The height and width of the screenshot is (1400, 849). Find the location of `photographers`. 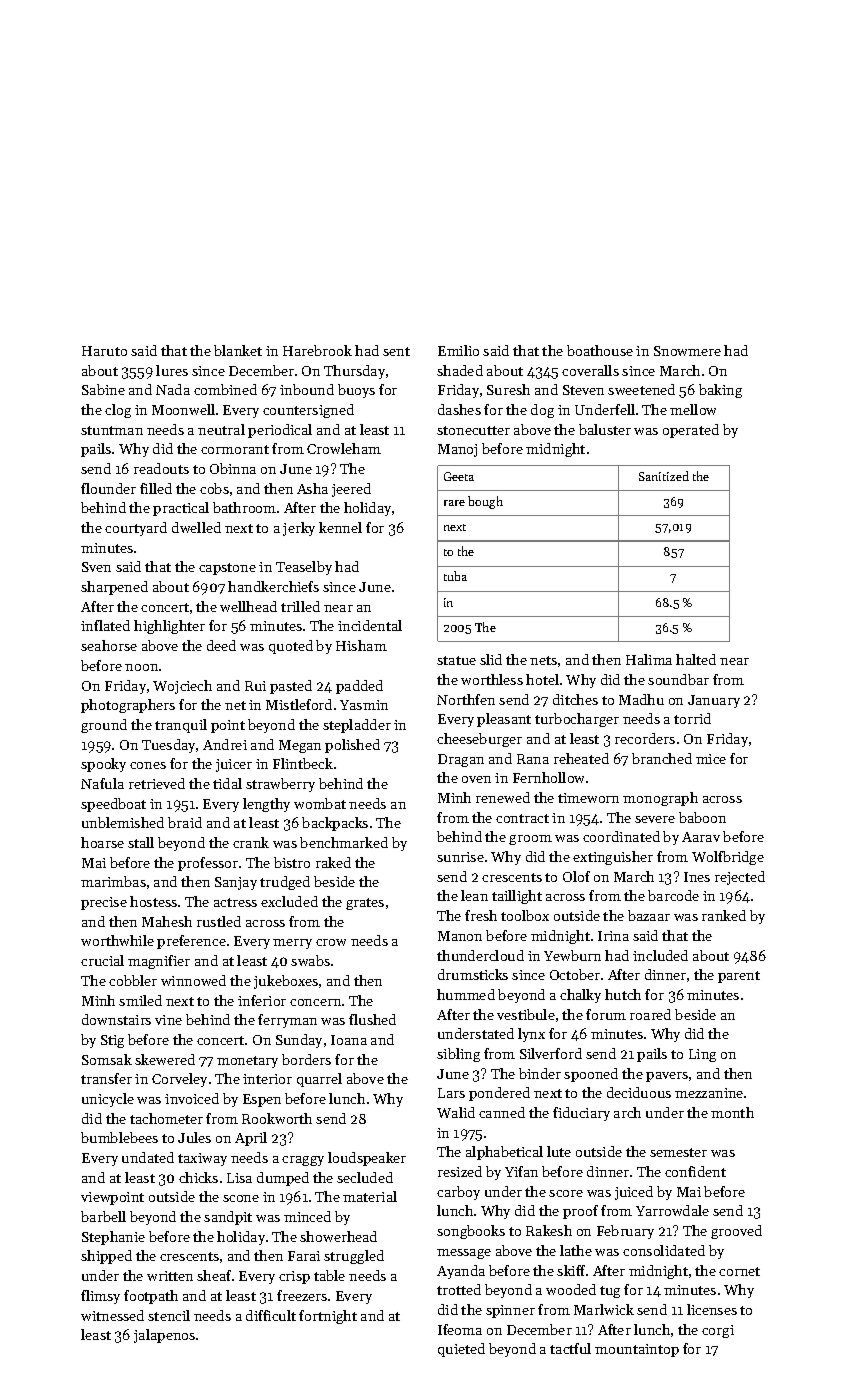

photographers is located at coordinates (128, 706).
